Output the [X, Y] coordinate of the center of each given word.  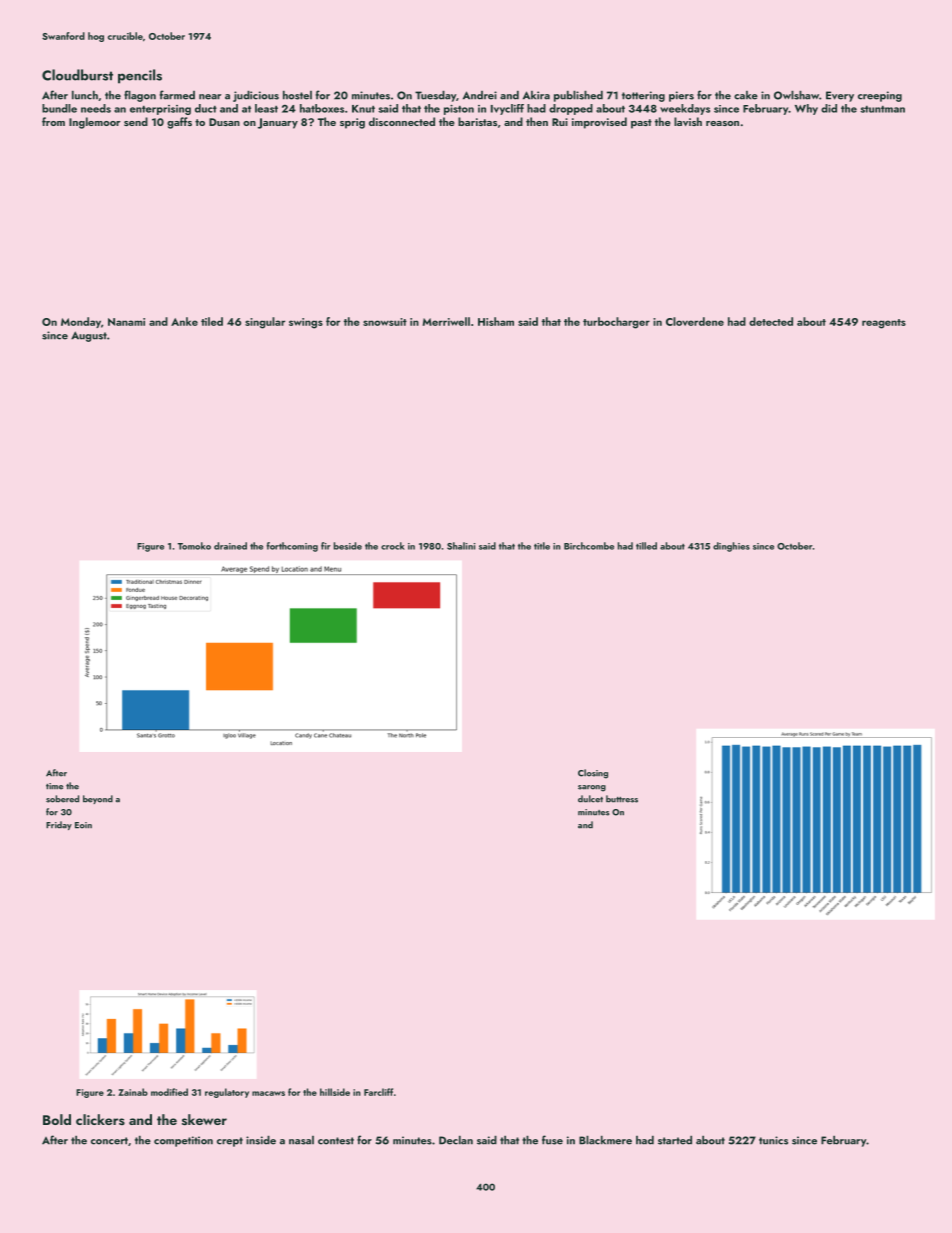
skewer [204, 1119]
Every [840, 96]
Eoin [83, 825]
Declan [456, 1140]
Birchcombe [589, 546]
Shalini [461, 546]
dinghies [731, 547]
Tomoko [194, 546]
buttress [622, 799]
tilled [646, 546]
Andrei [480, 95]
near [210, 97]
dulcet [590, 799]
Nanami [126, 322]
